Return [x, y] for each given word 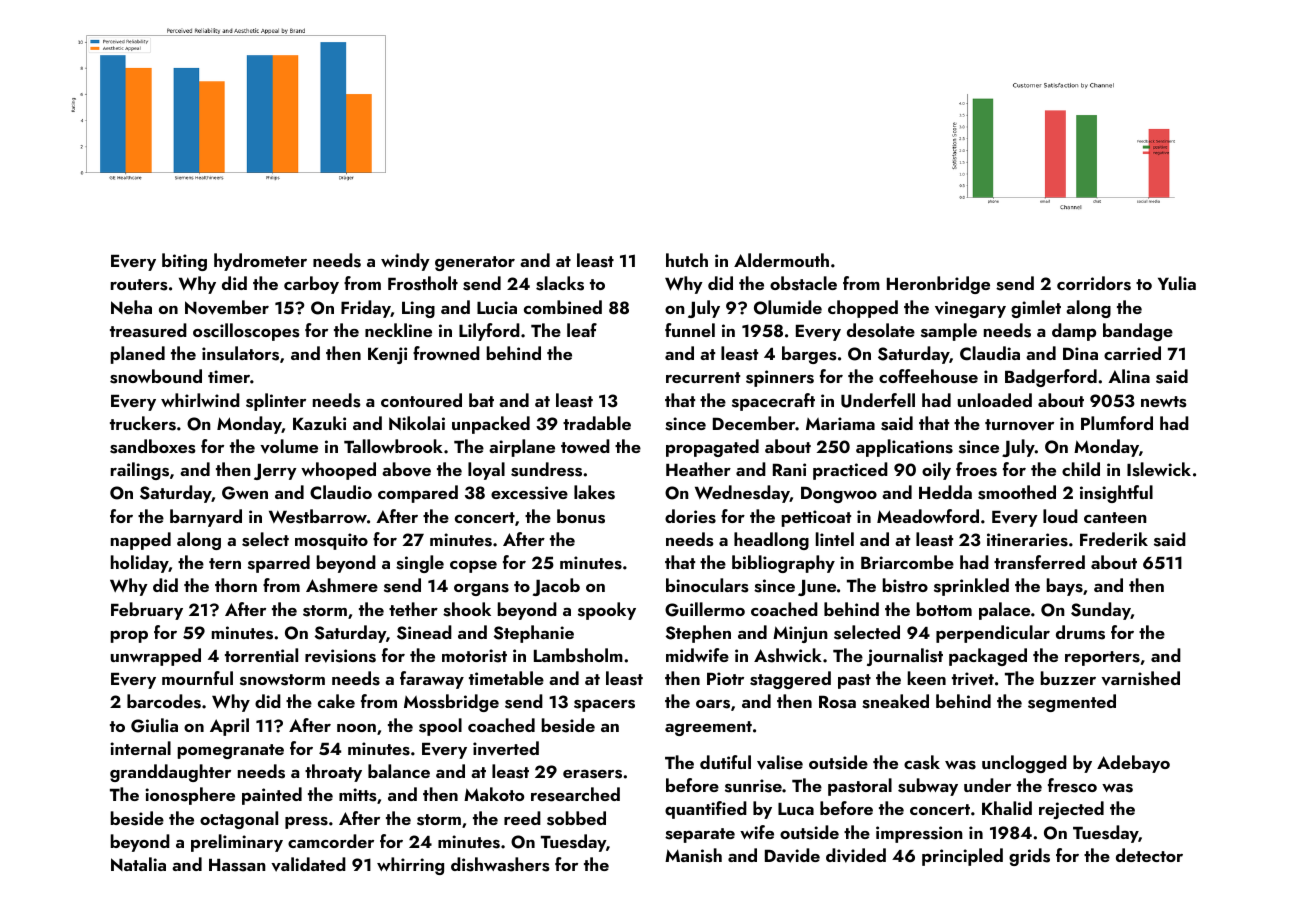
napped [141, 541]
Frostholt [423, 283]
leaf [582, 330]
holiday [140, 564]
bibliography [783, 564]
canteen [1115, 517]
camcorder [331, 841]
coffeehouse [928, 376]
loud [1060, 516]
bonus [581, 516]
